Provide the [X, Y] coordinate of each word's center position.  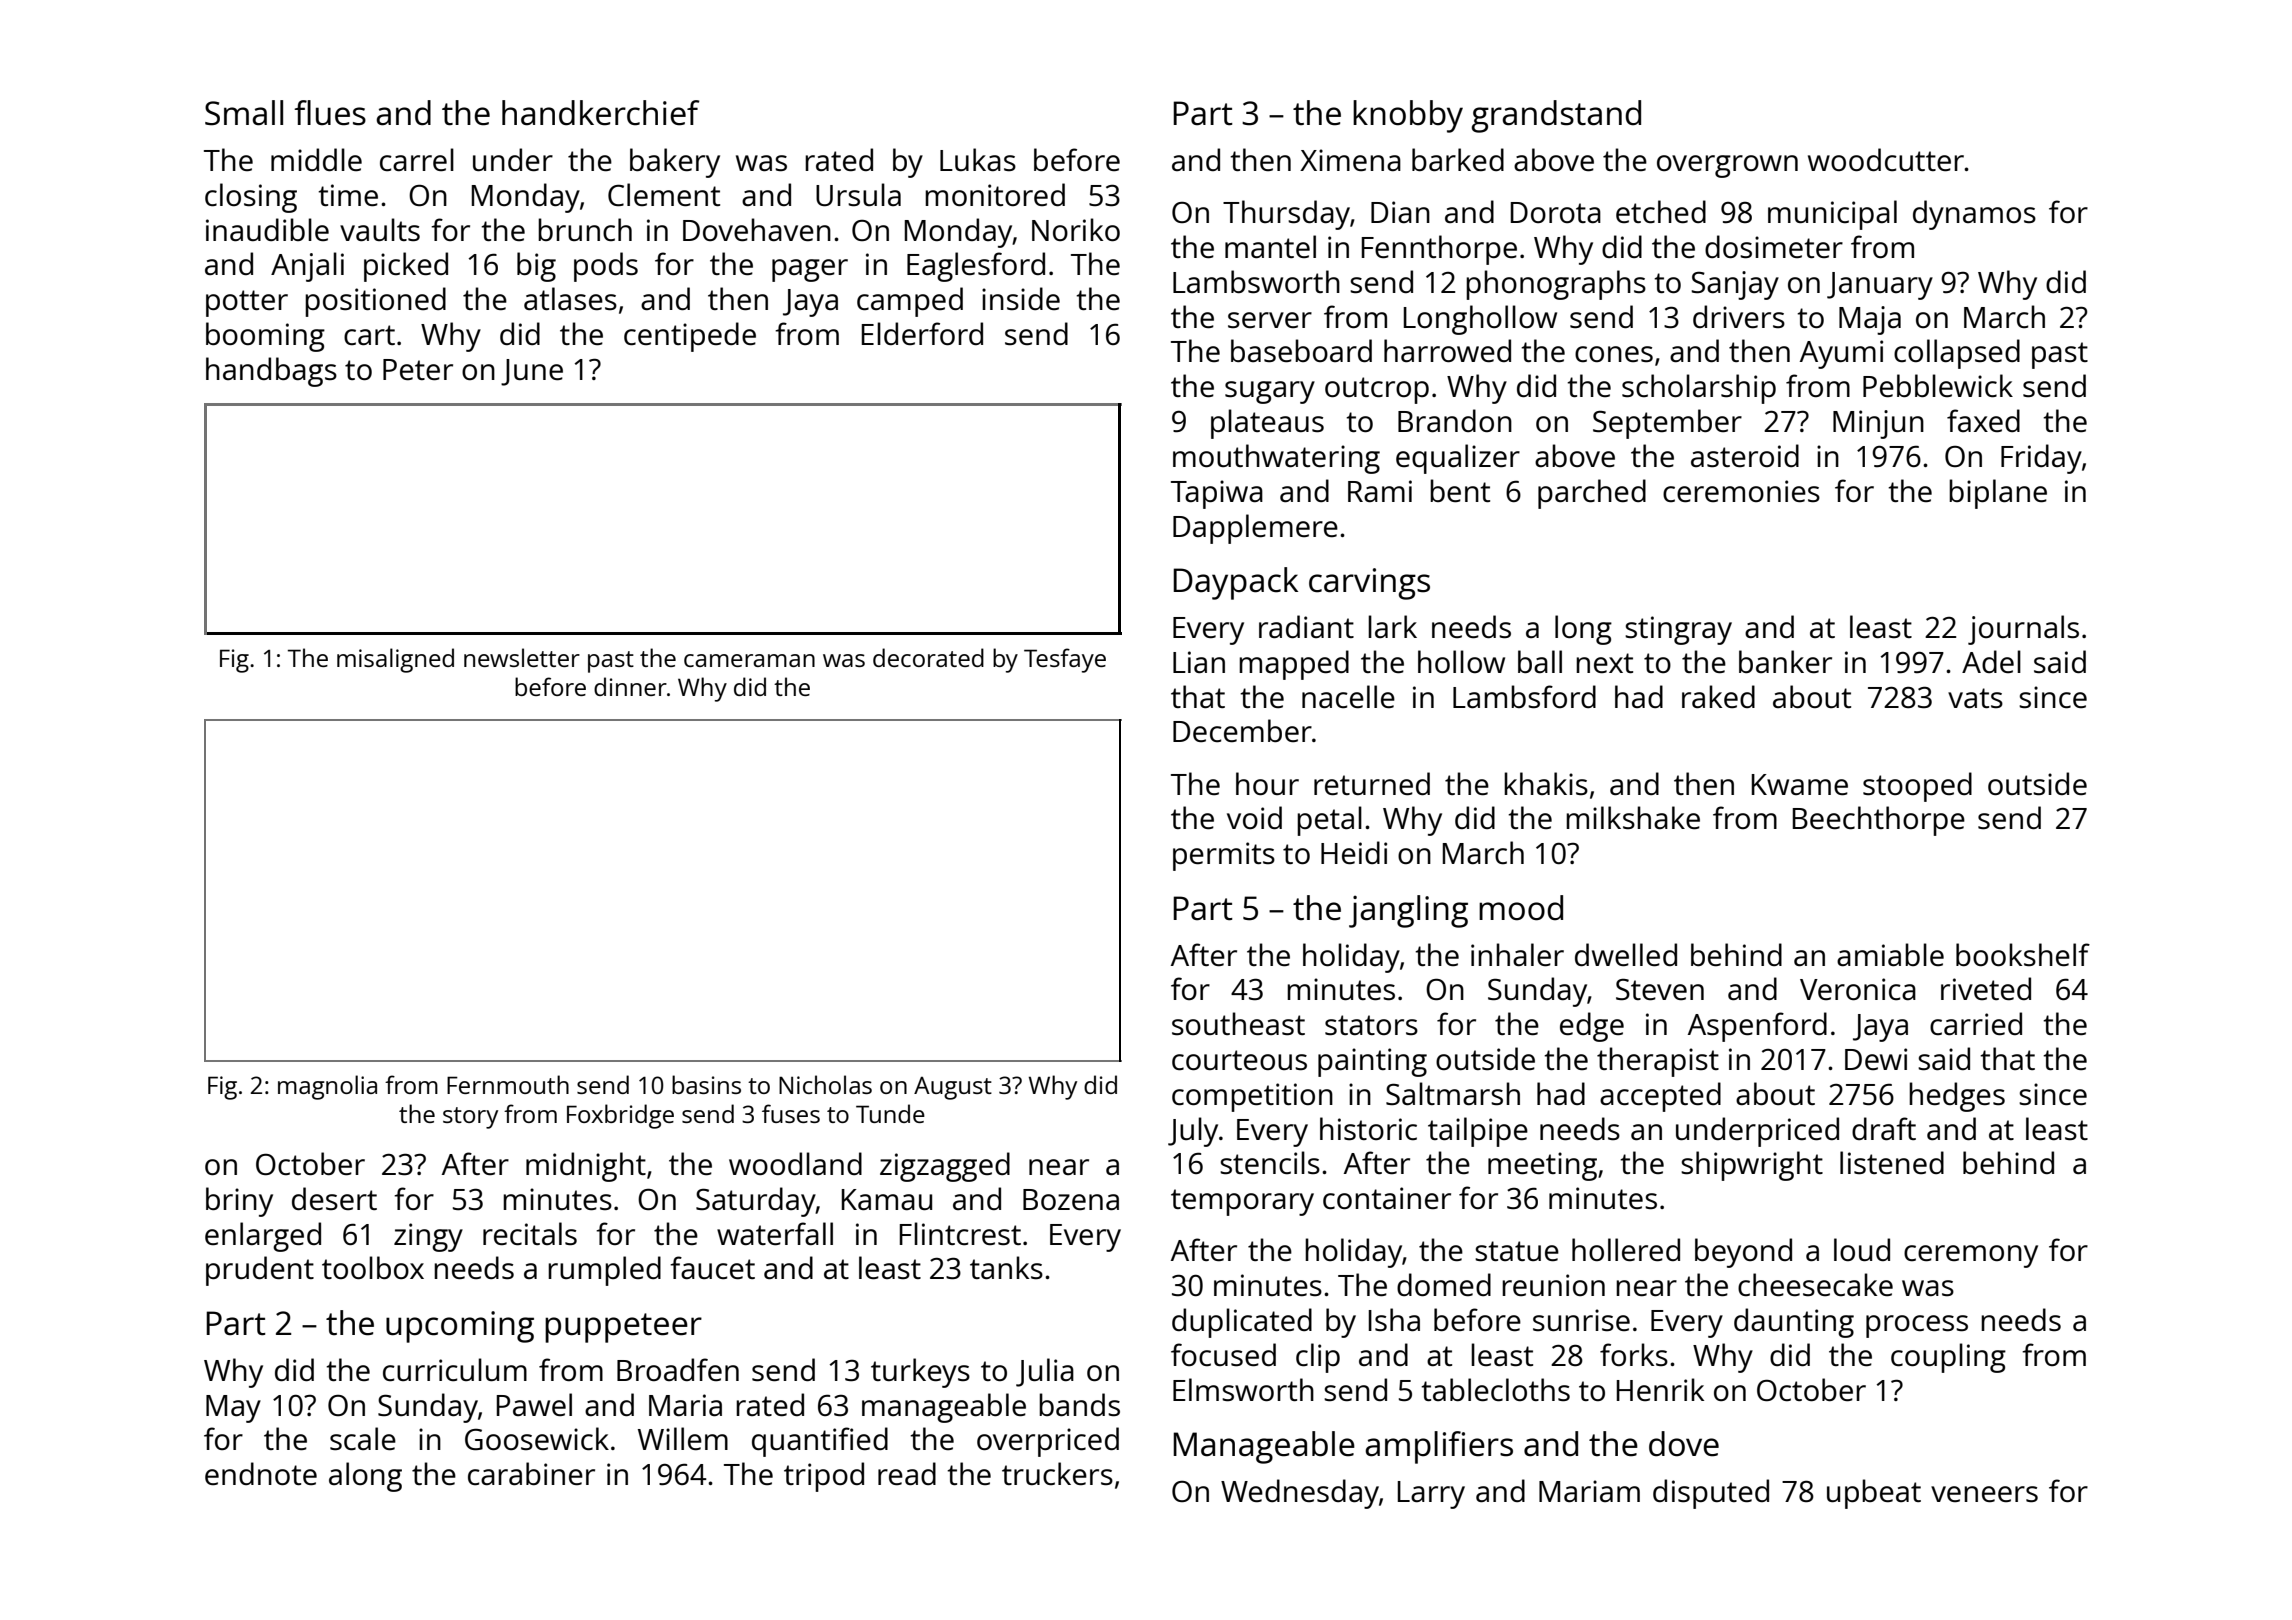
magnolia [327, 1087]
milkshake [1633, 818]
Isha [1394, 1320]
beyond [1743, 1253]
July [1193, 1132]
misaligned [395, 660]
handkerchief [601, 113]
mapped [1294, 665]
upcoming [460, 1327]
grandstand [1556, 116]
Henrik [1660, 1389]
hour [1267, 783]
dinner [630, 686]
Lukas [978, 159]
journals [2023, 630]
